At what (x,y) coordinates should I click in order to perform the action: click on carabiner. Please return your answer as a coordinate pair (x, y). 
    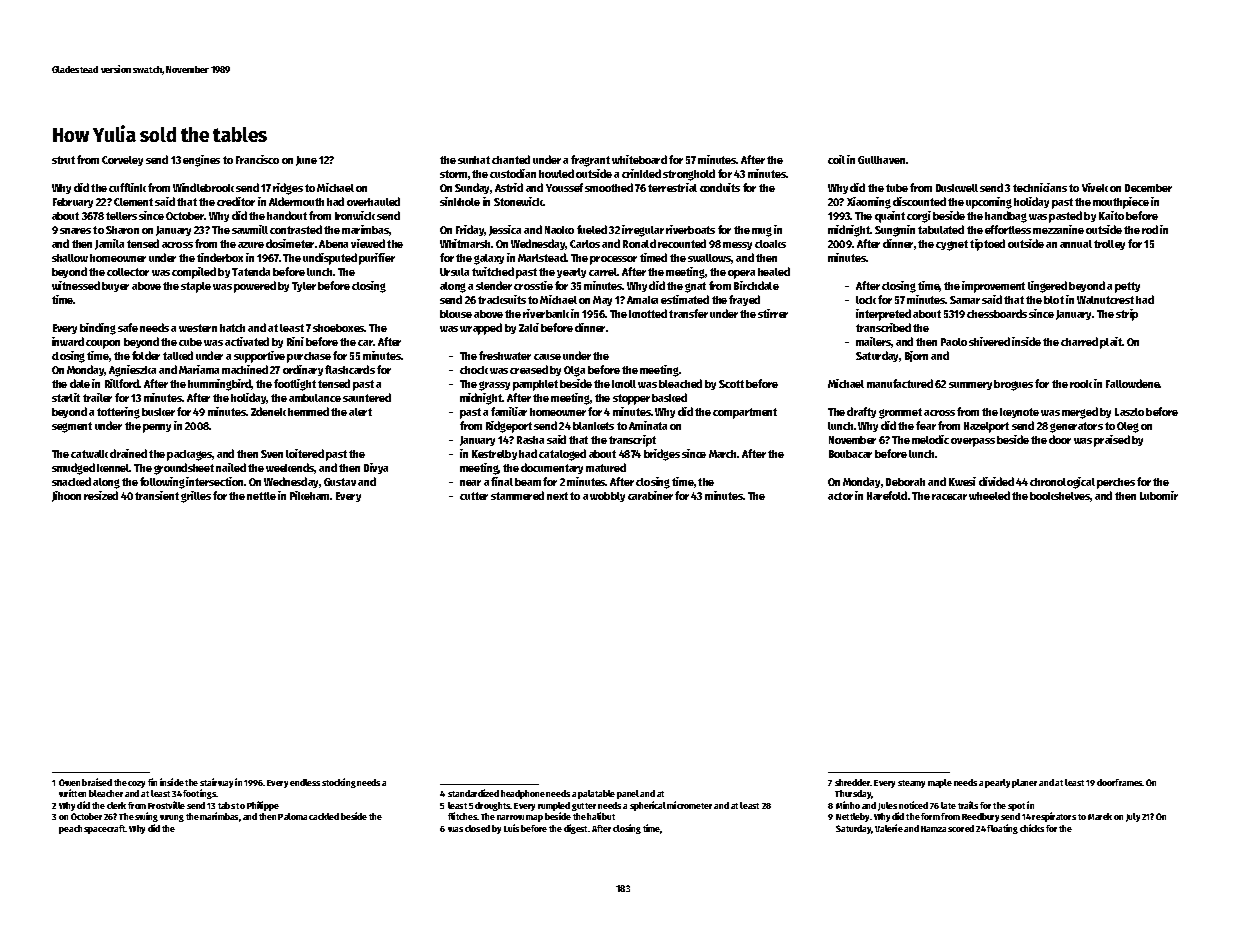
    Looking at the image, I should click on (650, 495).
